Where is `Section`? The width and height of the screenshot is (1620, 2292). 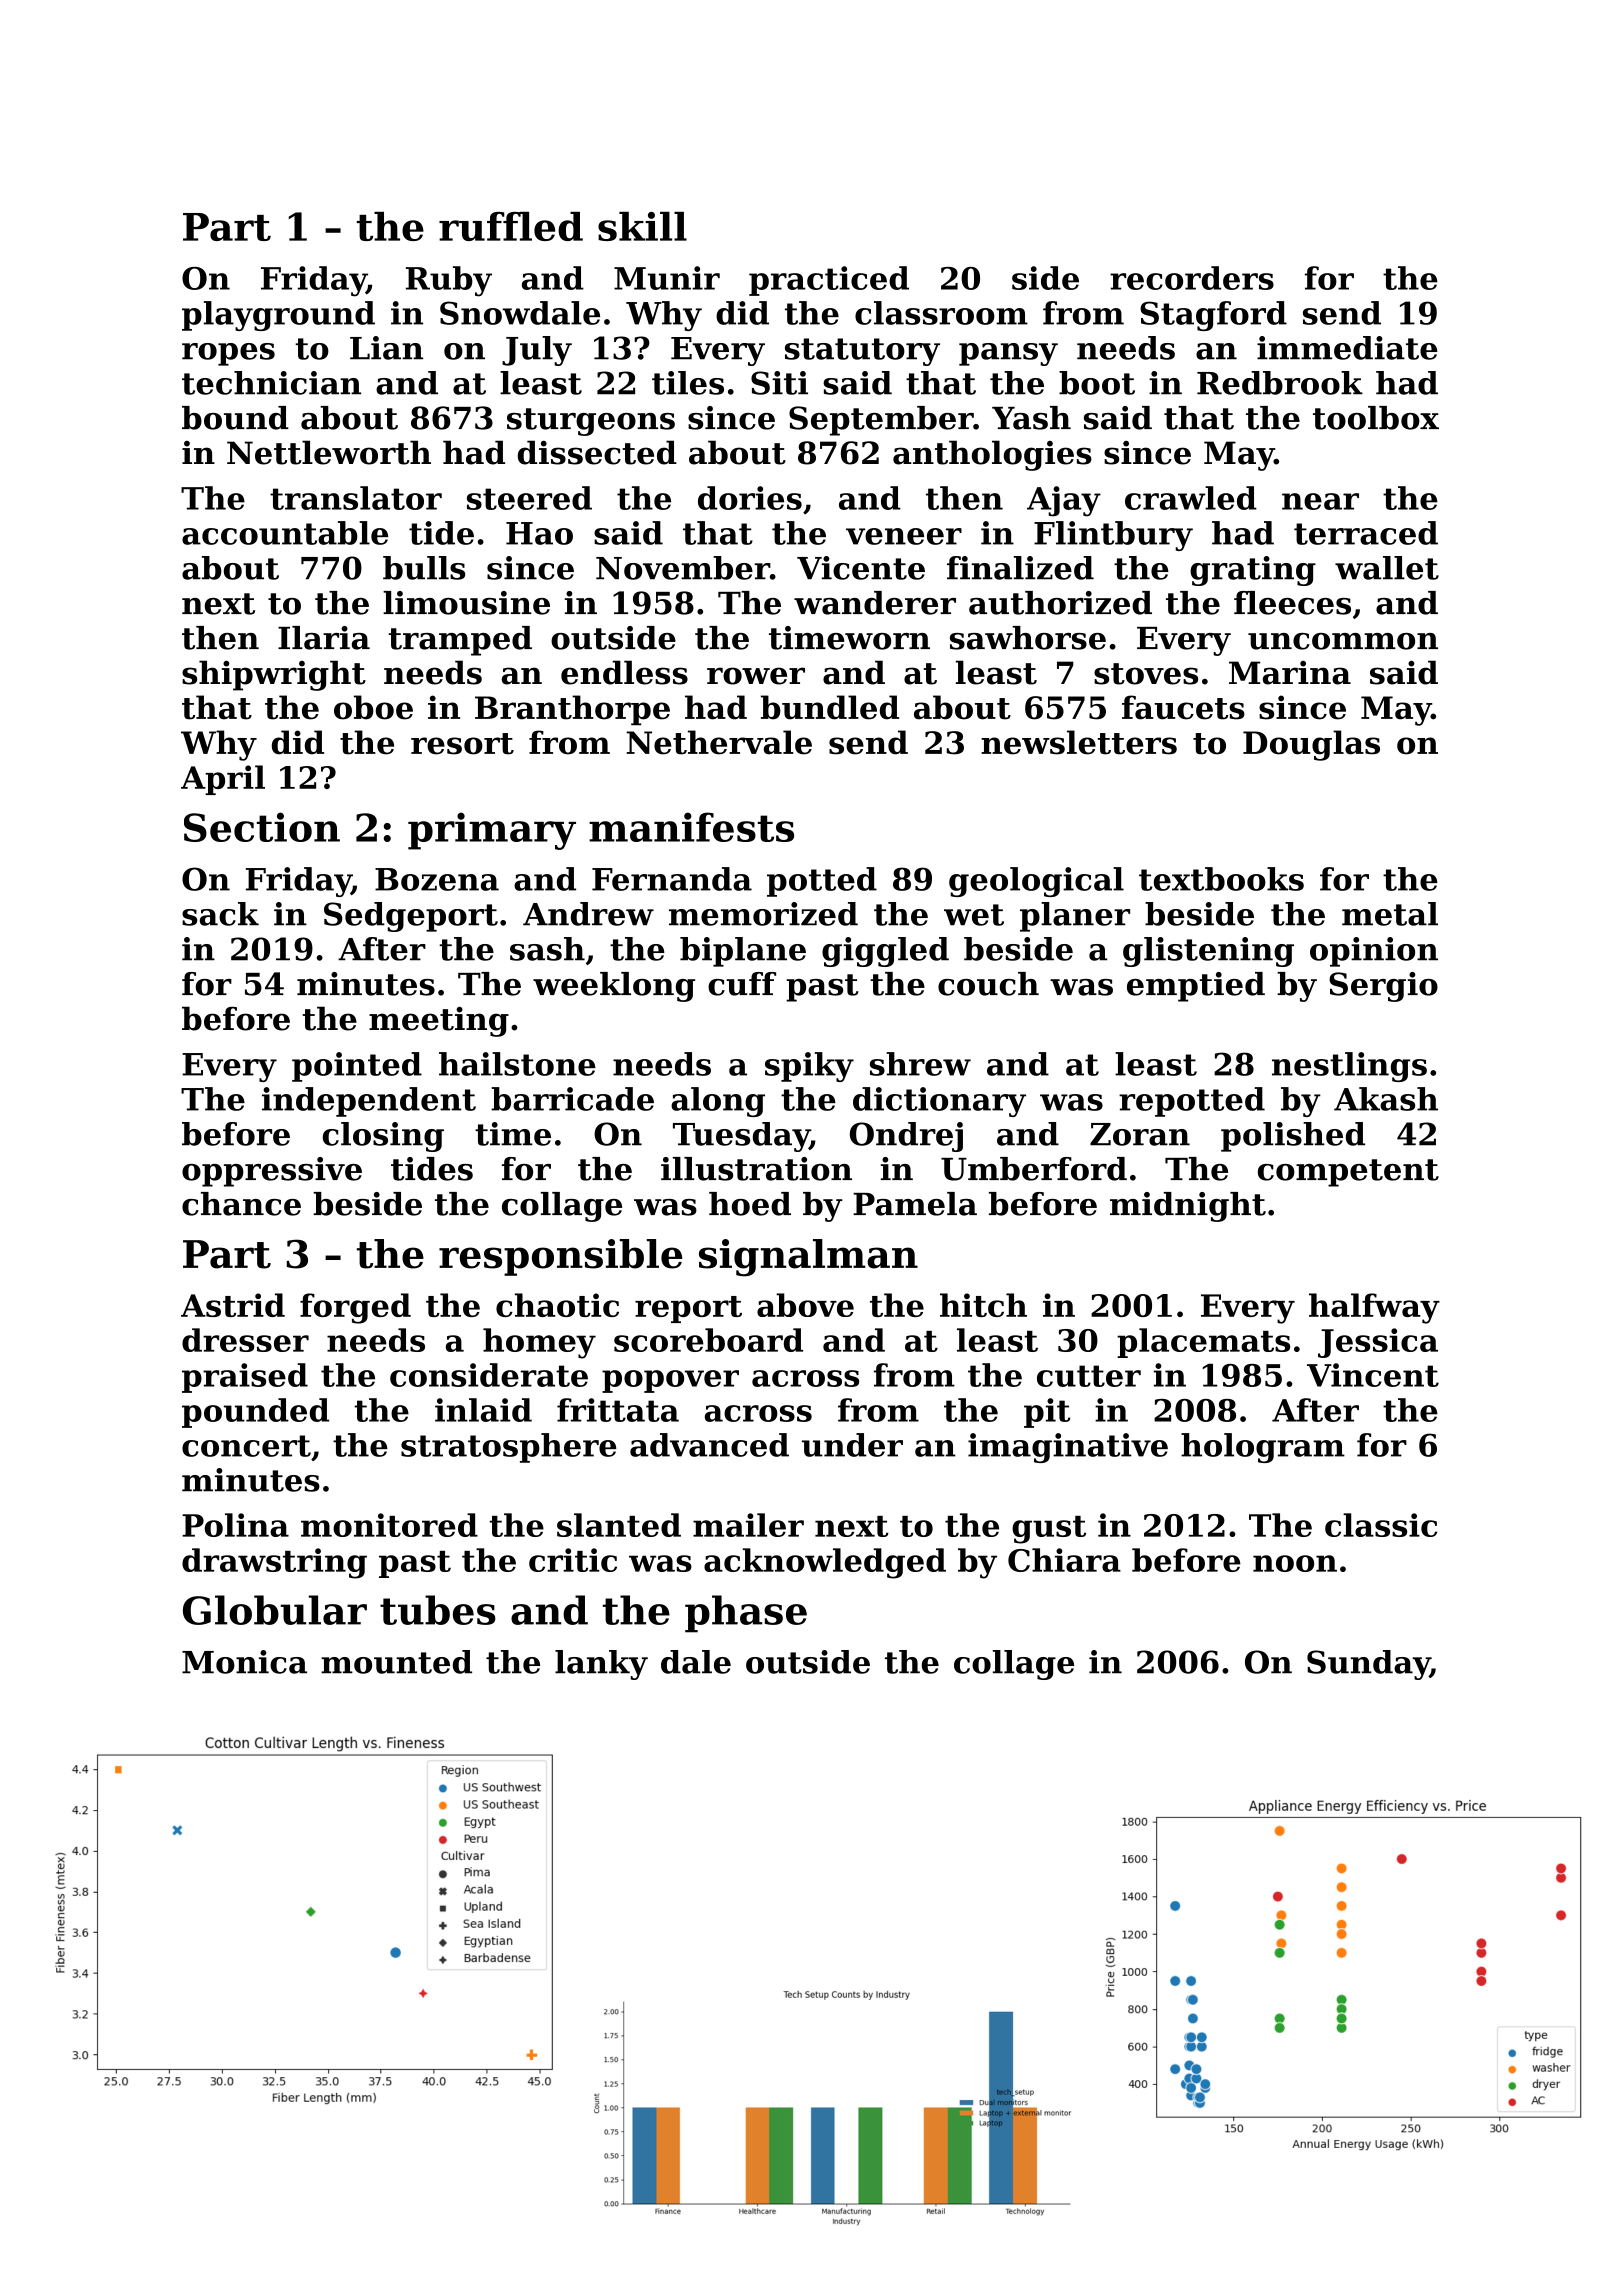 Section is located at coordinates (262, 827).
